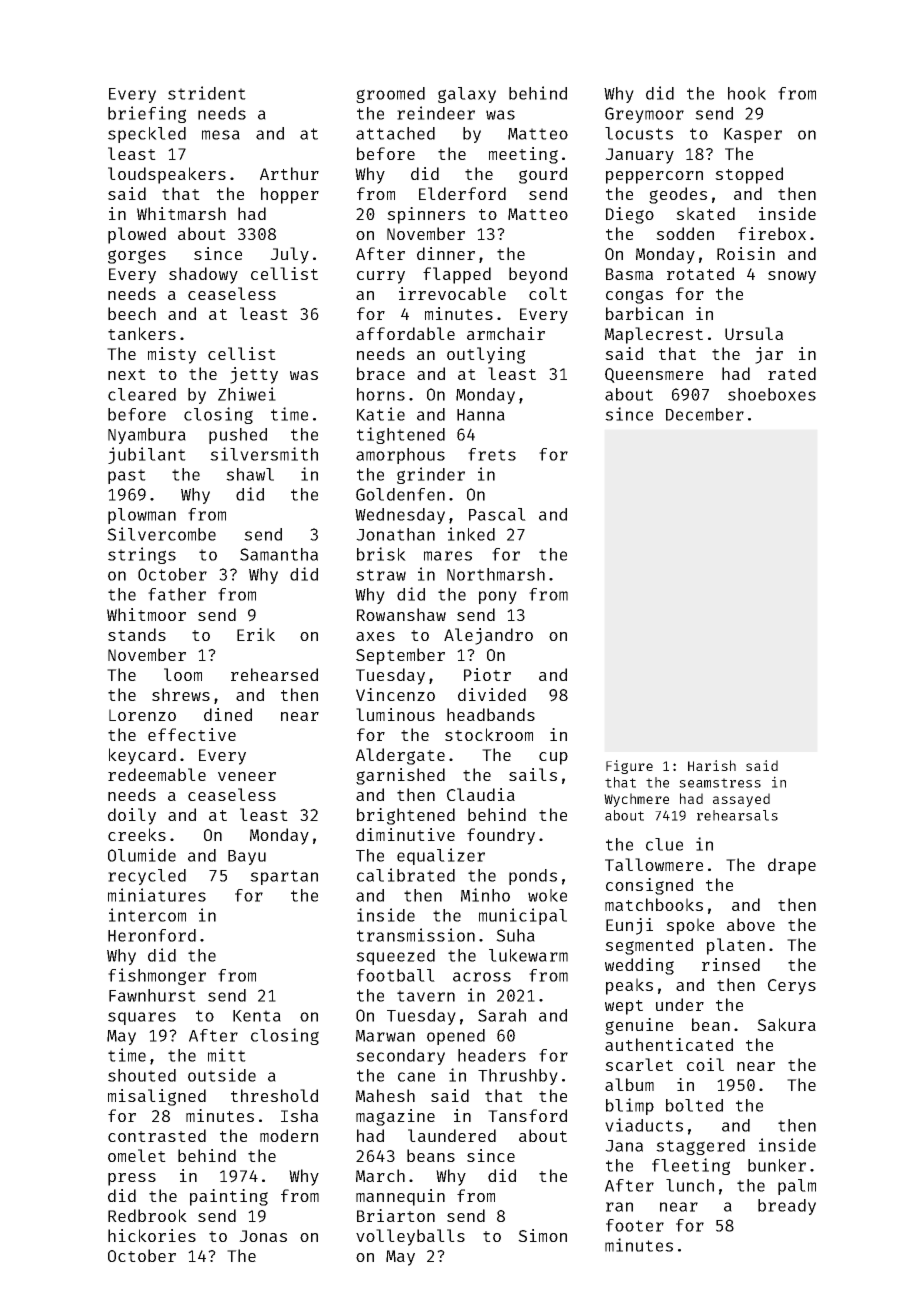 The width and height of the image is (924, 1308). Describe the element at coordinates (289, 255) in the image. I see `July` at that location.
